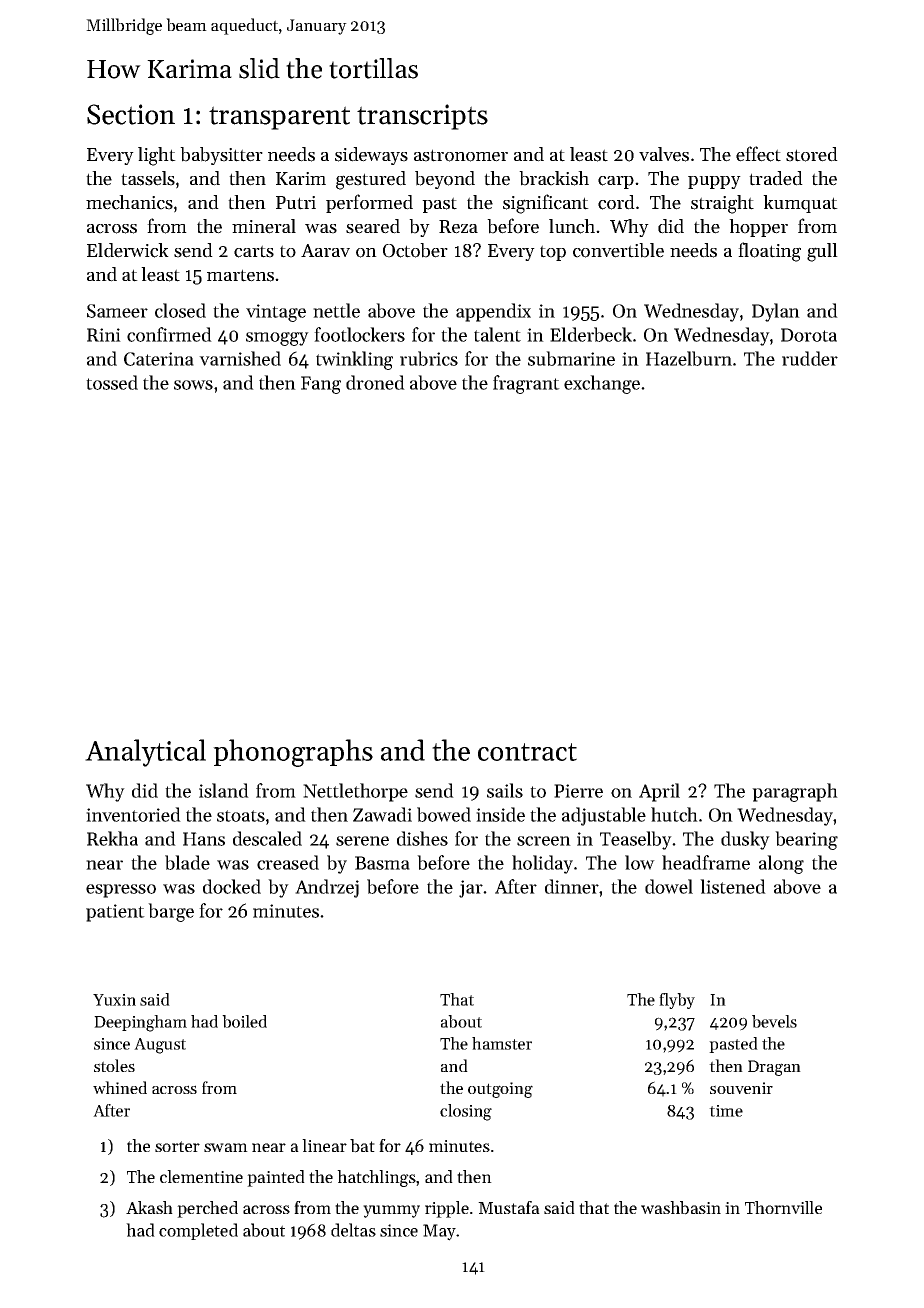 The height and width of the screenshot is (1308, 924). Describe the element at coordinates (276, 313) in the screenshot. I see `vintage` at that location.
